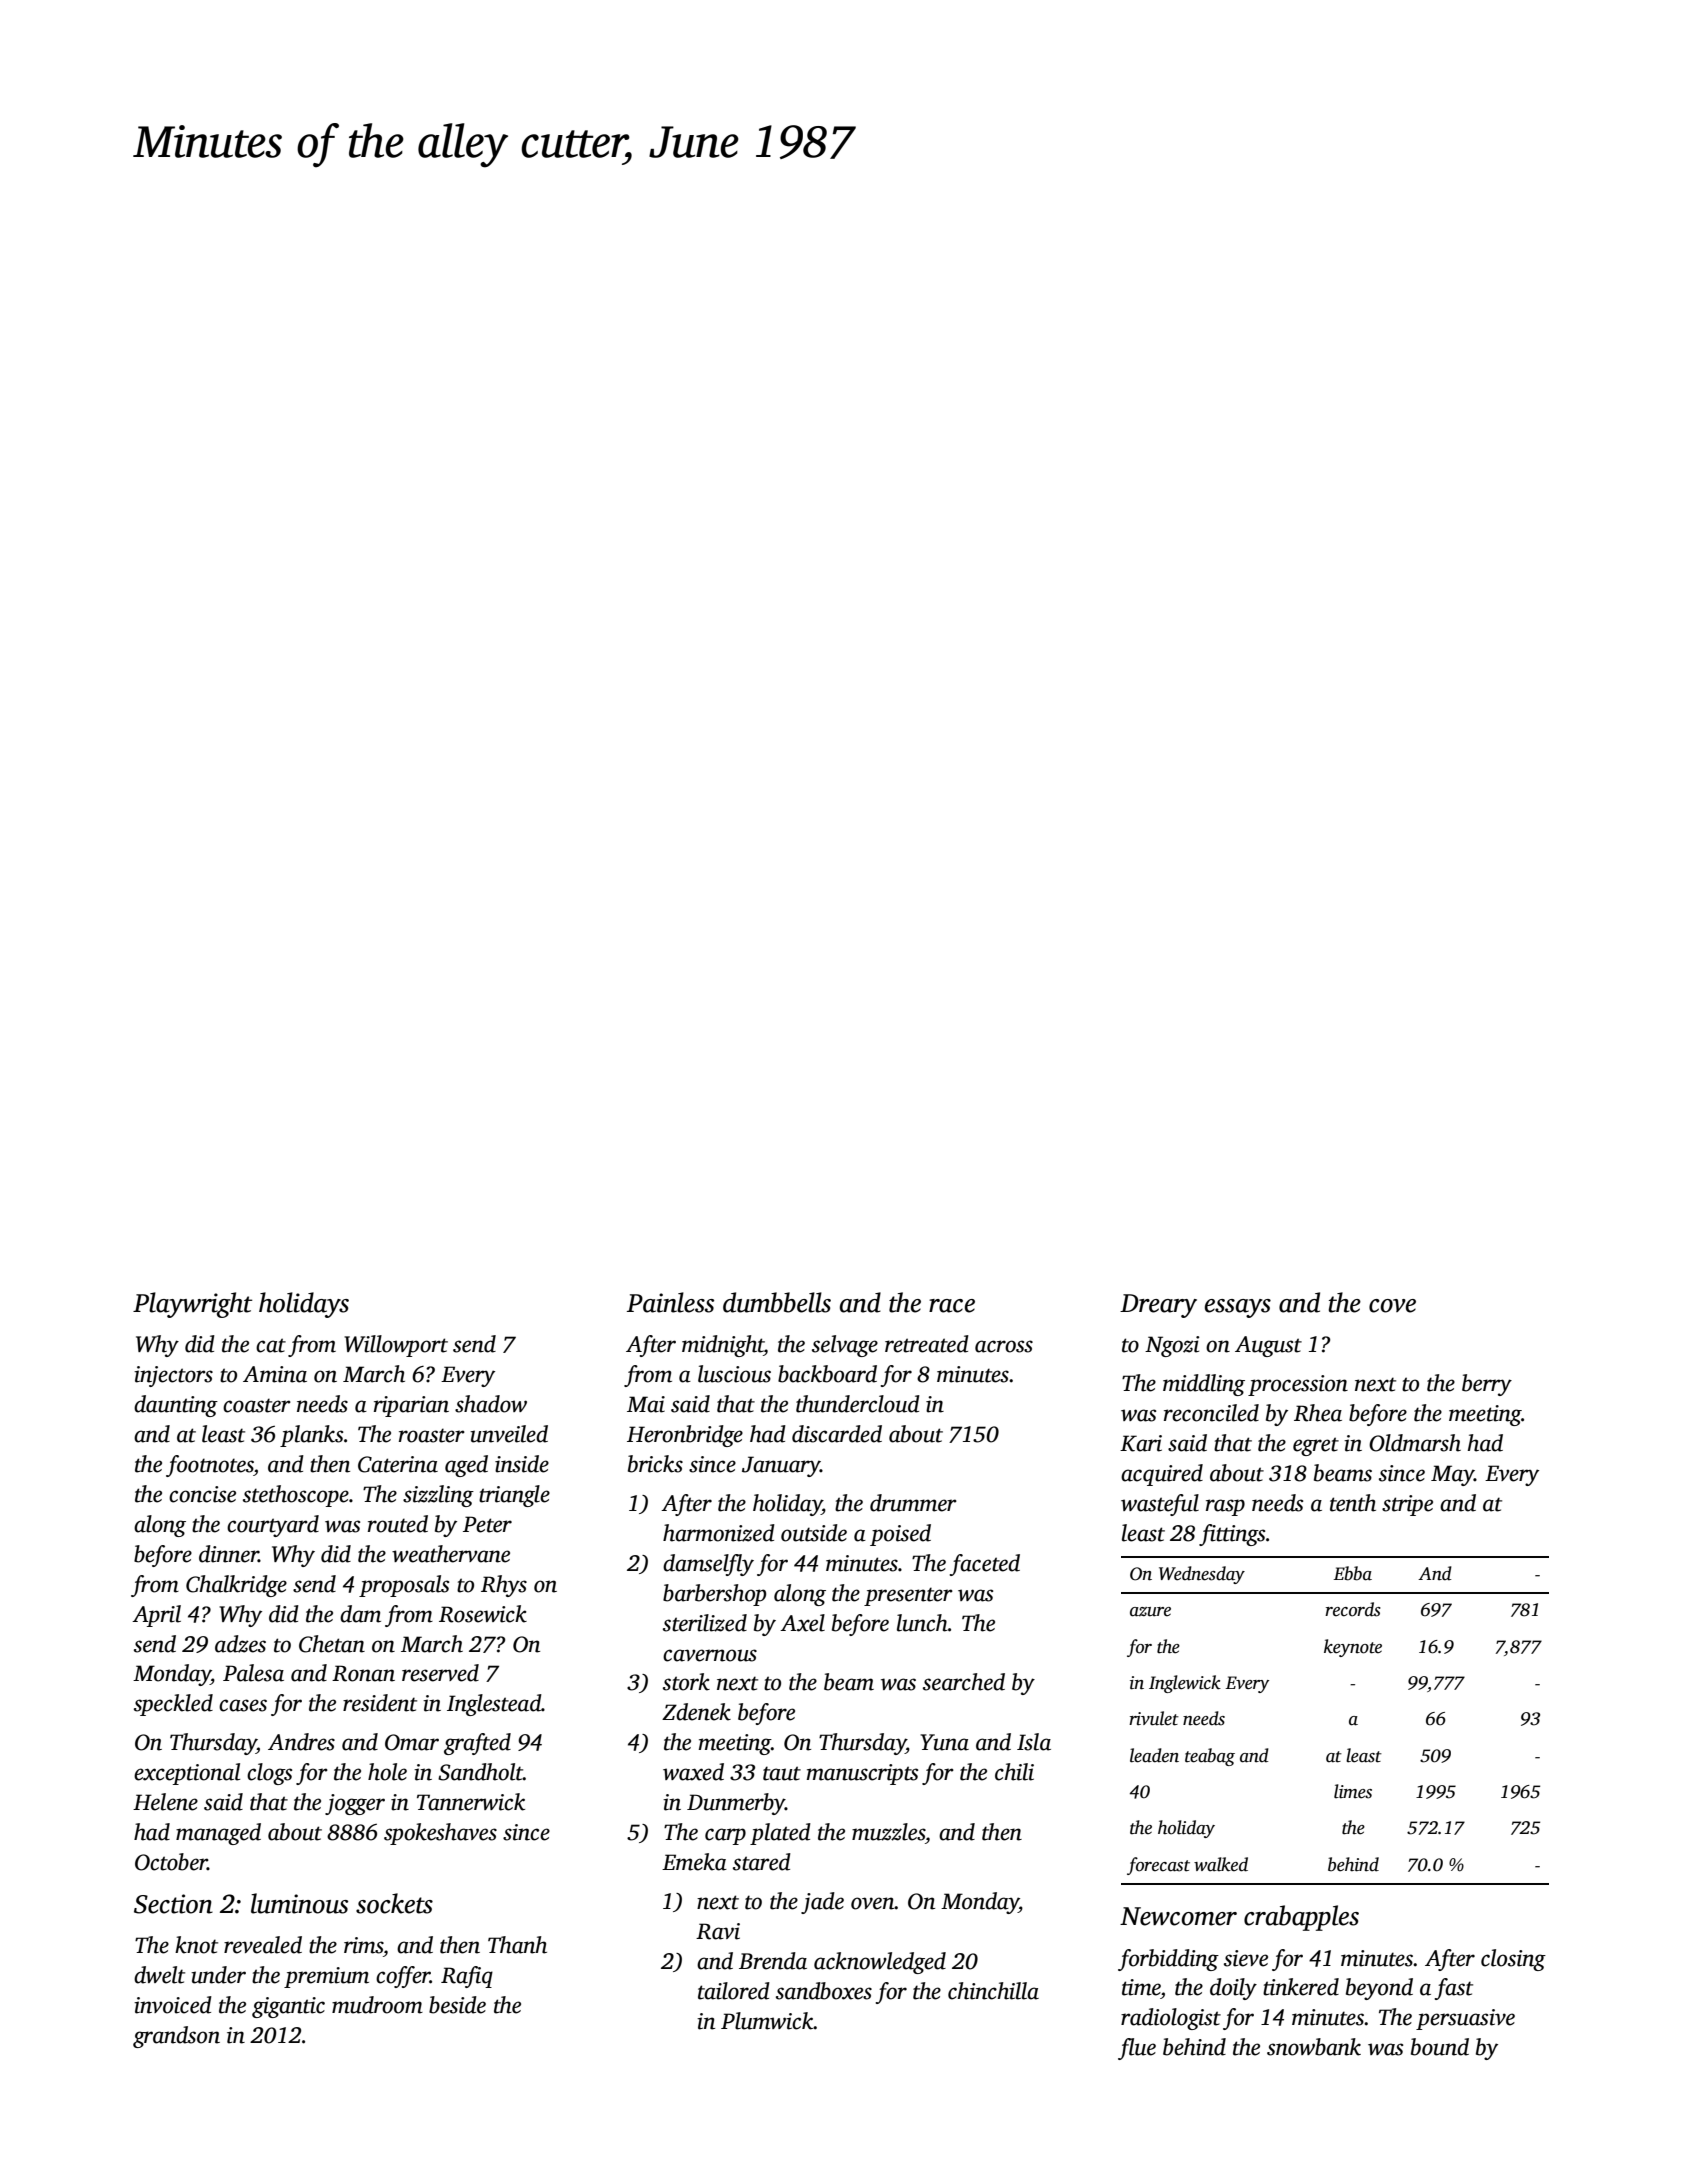  Describe the element at coordinates (404, 1586) in the screenshot. I see `proposals` at that location.
